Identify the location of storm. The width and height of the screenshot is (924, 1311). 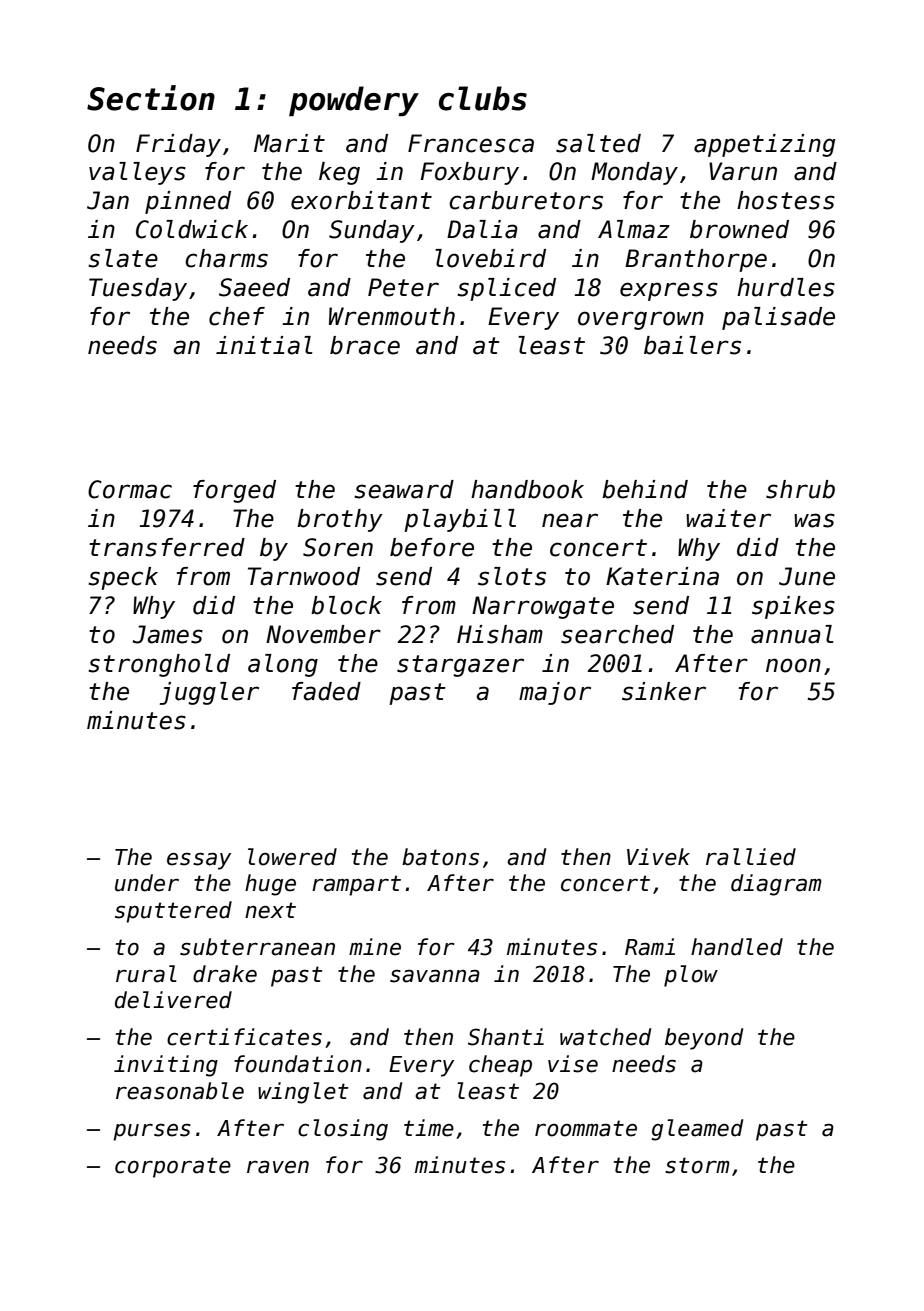
(697, 1165).
